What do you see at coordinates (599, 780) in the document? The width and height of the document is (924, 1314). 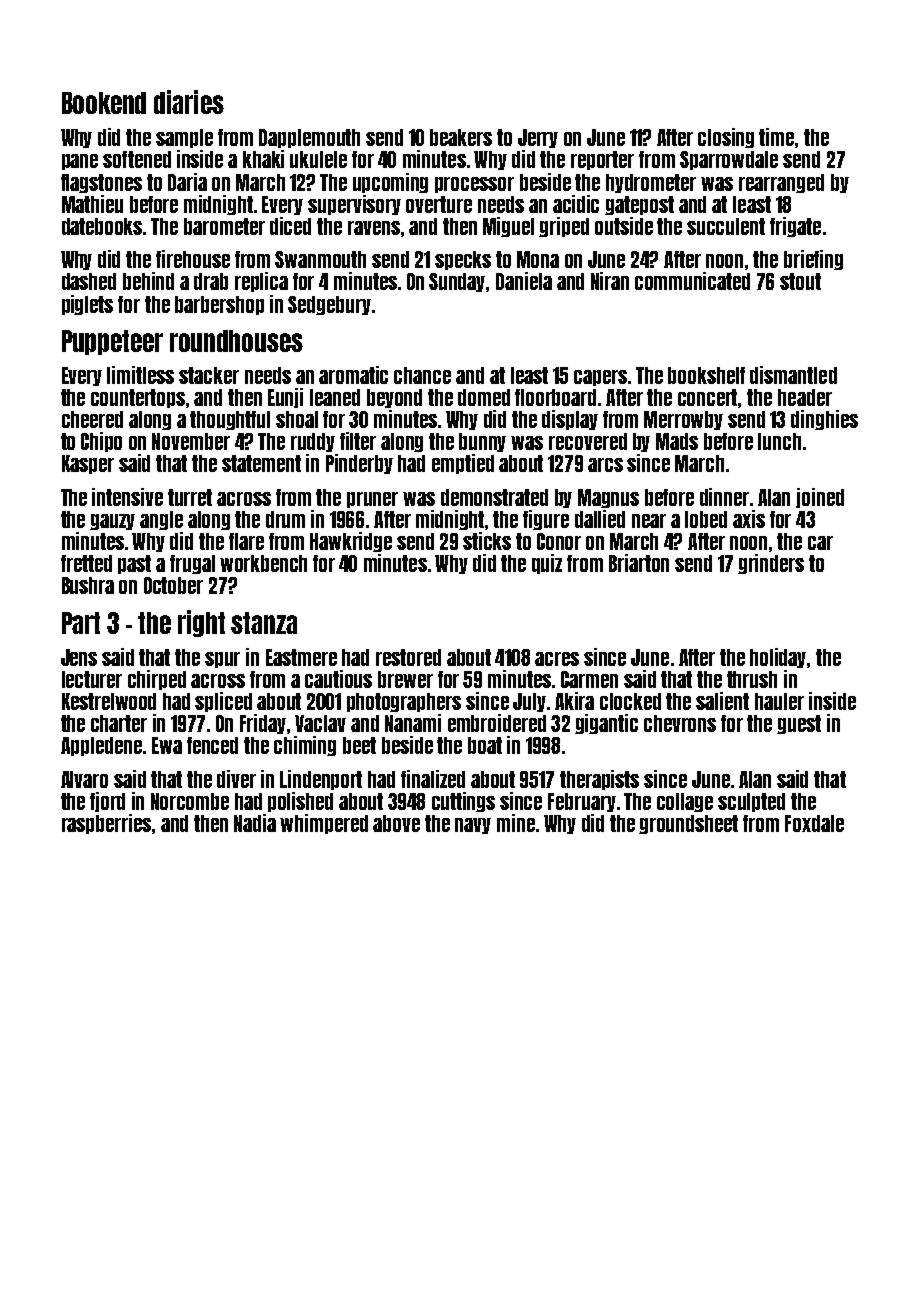 I see `therapists` at bounding box center [599, 780].
